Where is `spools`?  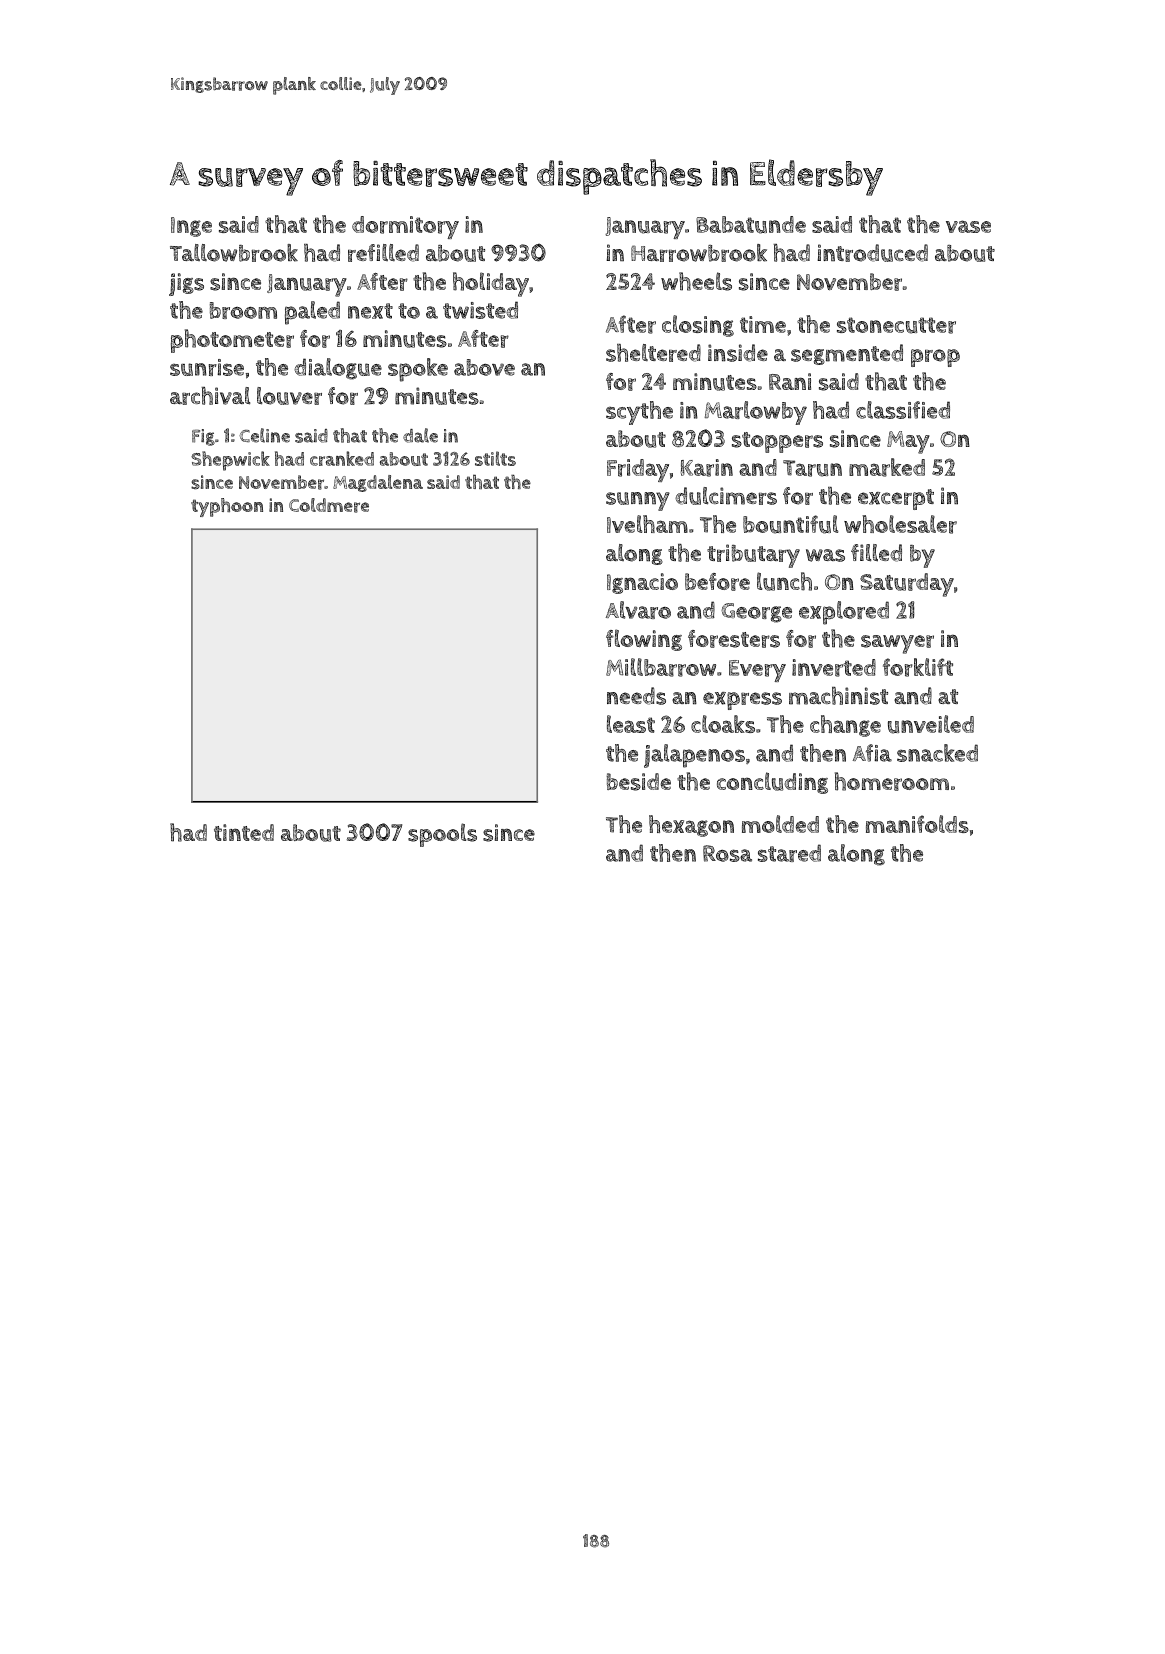
spools is located at coordinates (442, 835).
